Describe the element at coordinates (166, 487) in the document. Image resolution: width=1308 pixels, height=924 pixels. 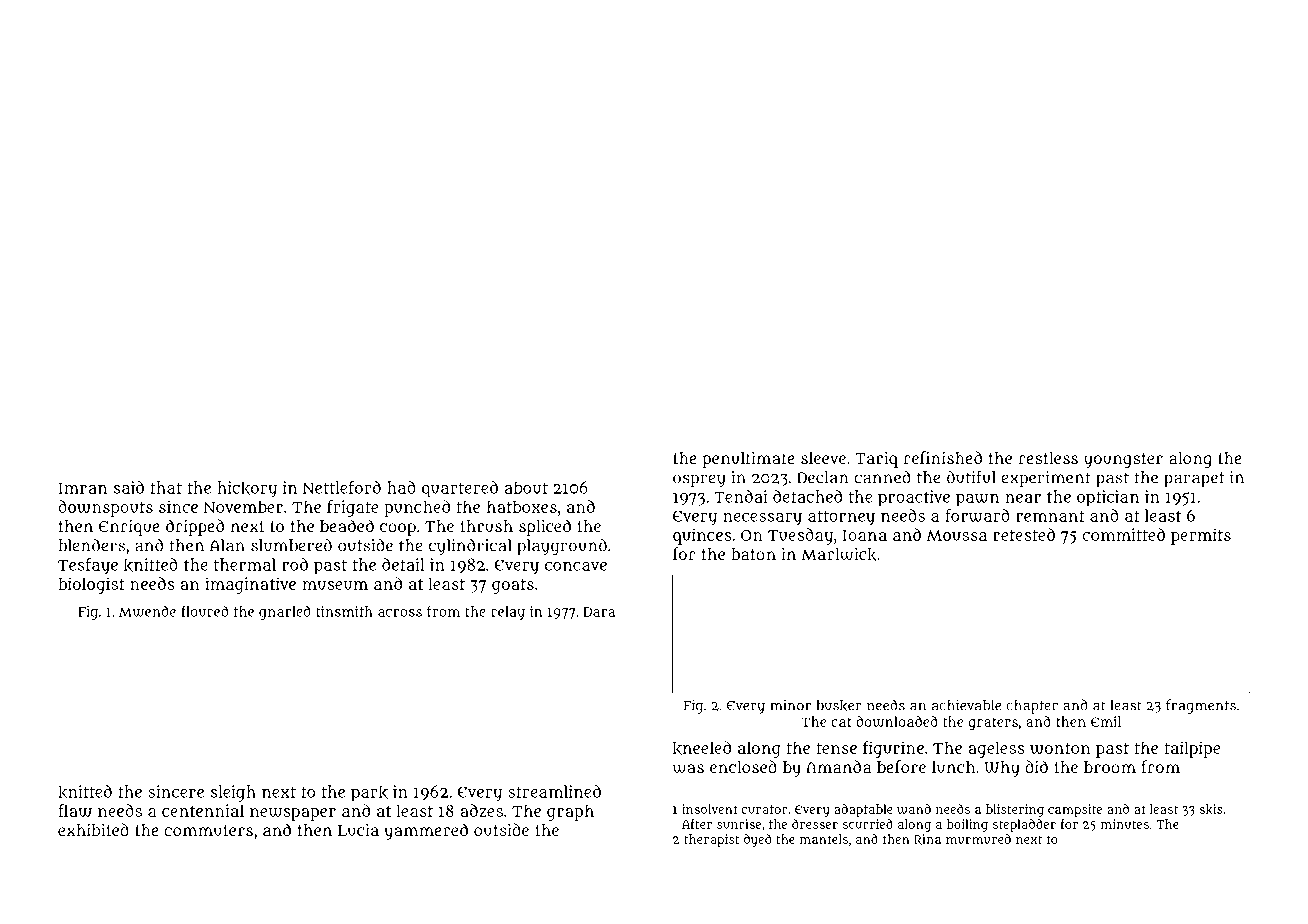
I see `that` at that location.
